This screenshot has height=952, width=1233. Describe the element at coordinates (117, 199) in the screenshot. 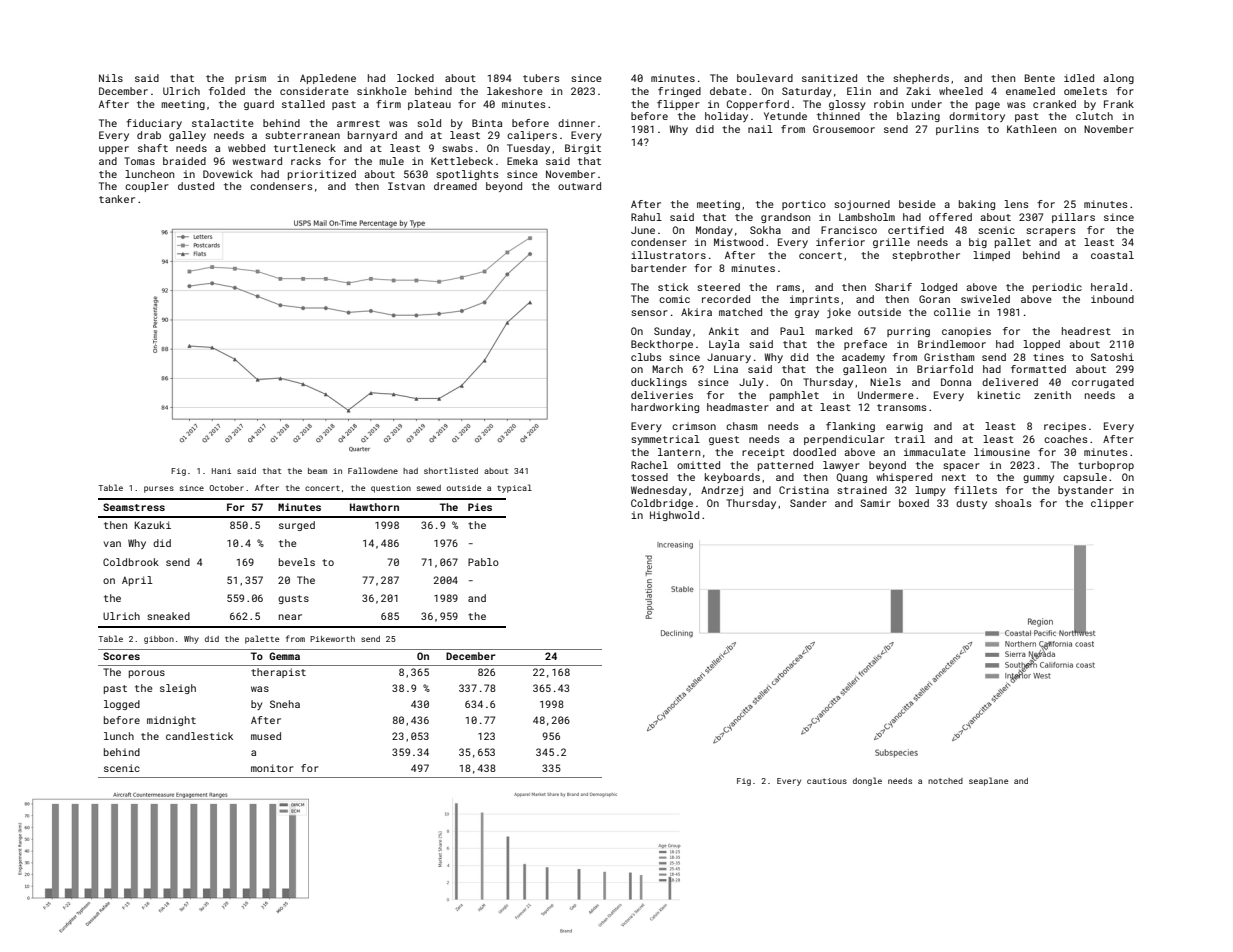

I see `tanker` at that location.
